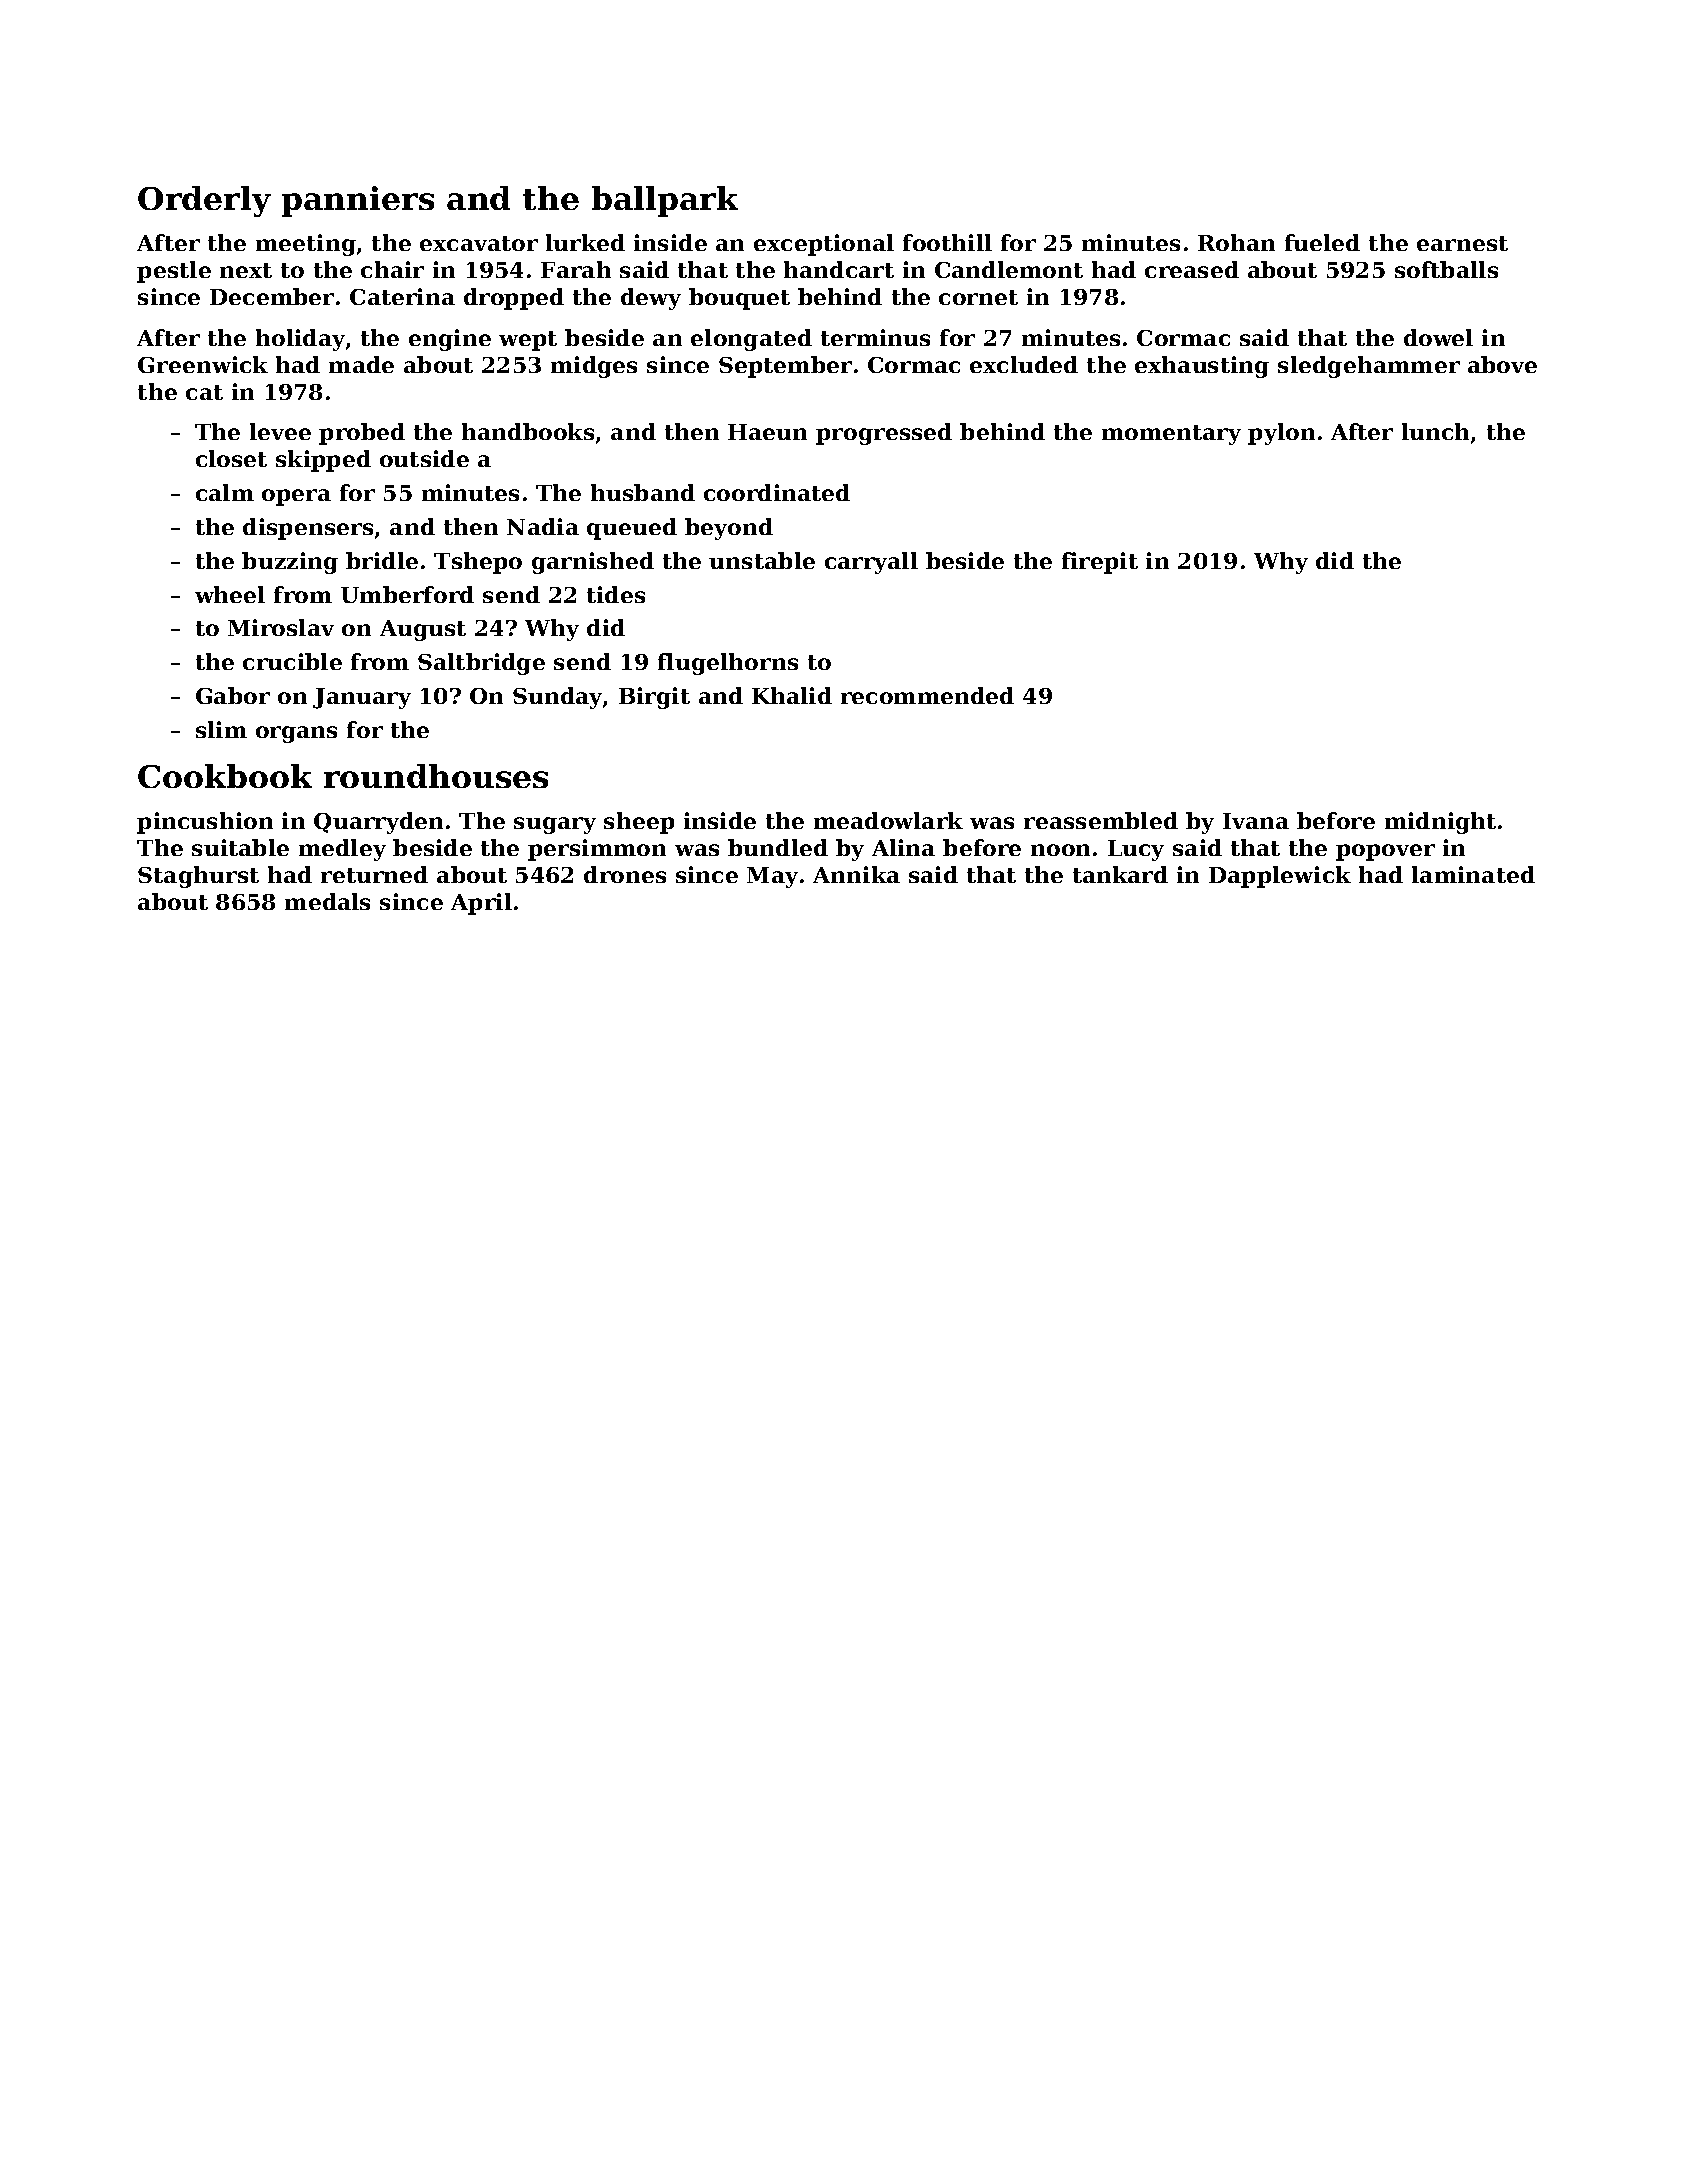 The height and width of the document is (2178, 1683). Describe the element at coordinates (927, 695) in the document. I see `recommended` at that location.
